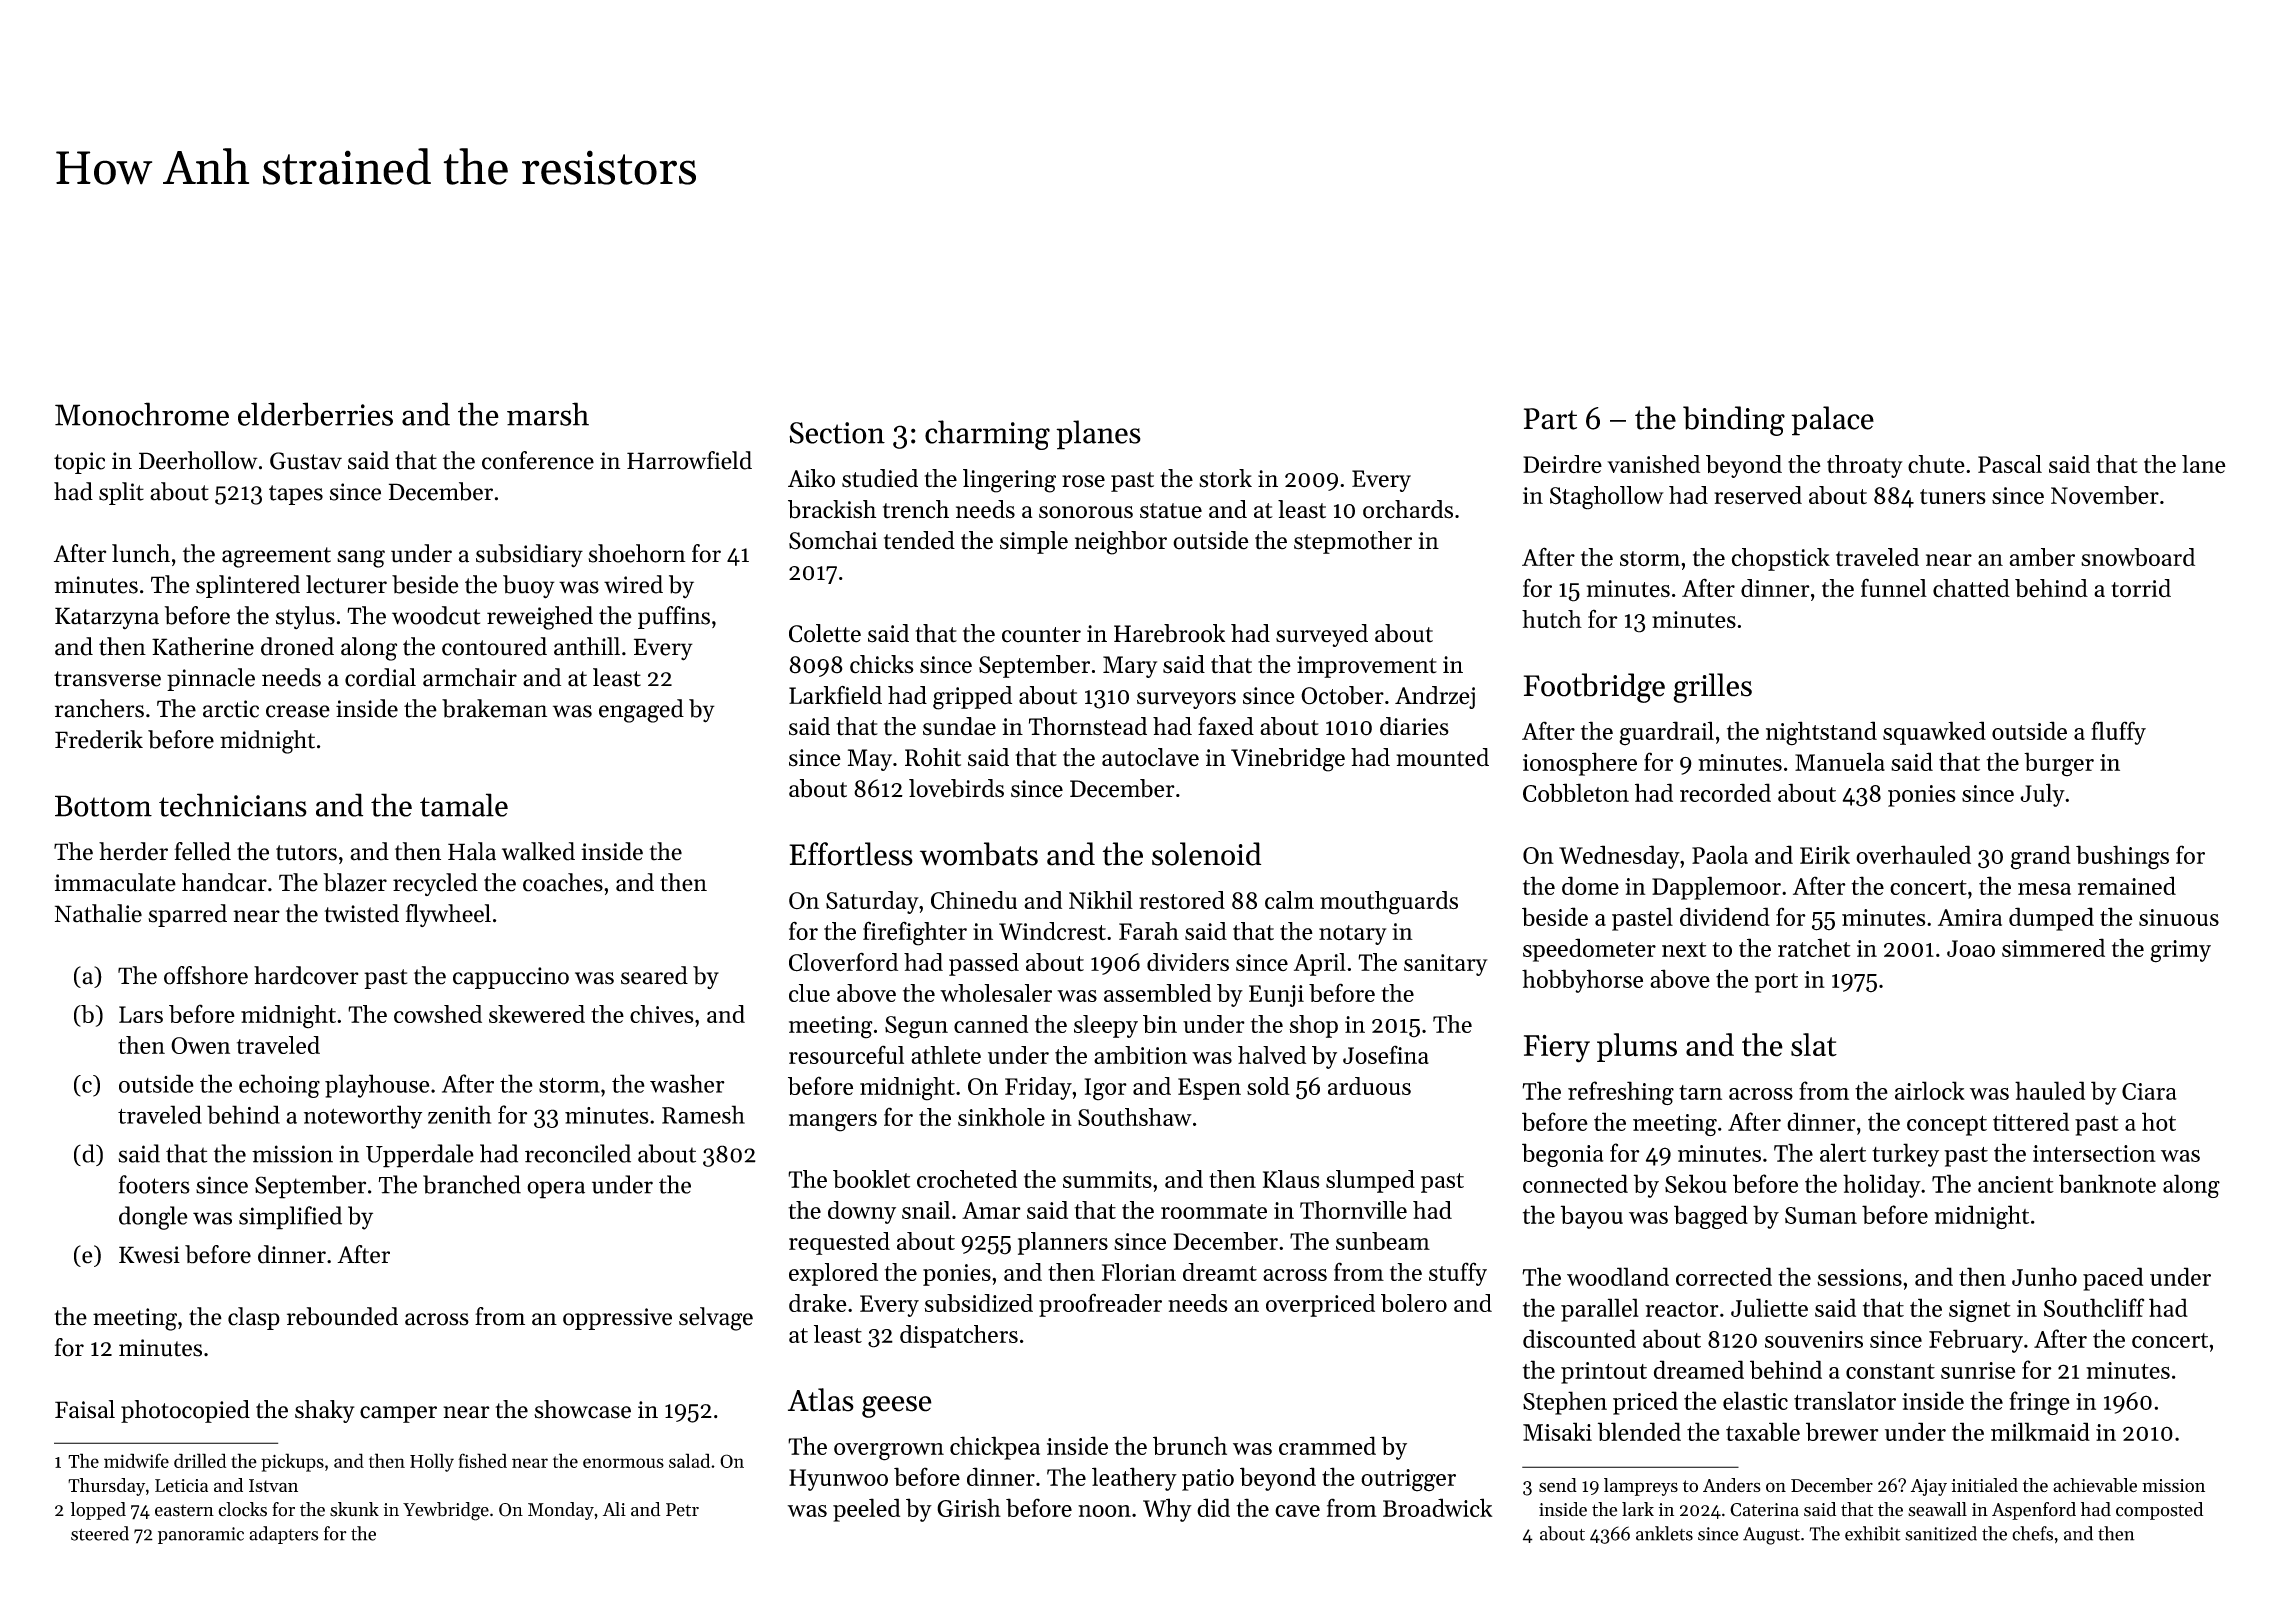  I want to click on wombats, so click(979, 854).
